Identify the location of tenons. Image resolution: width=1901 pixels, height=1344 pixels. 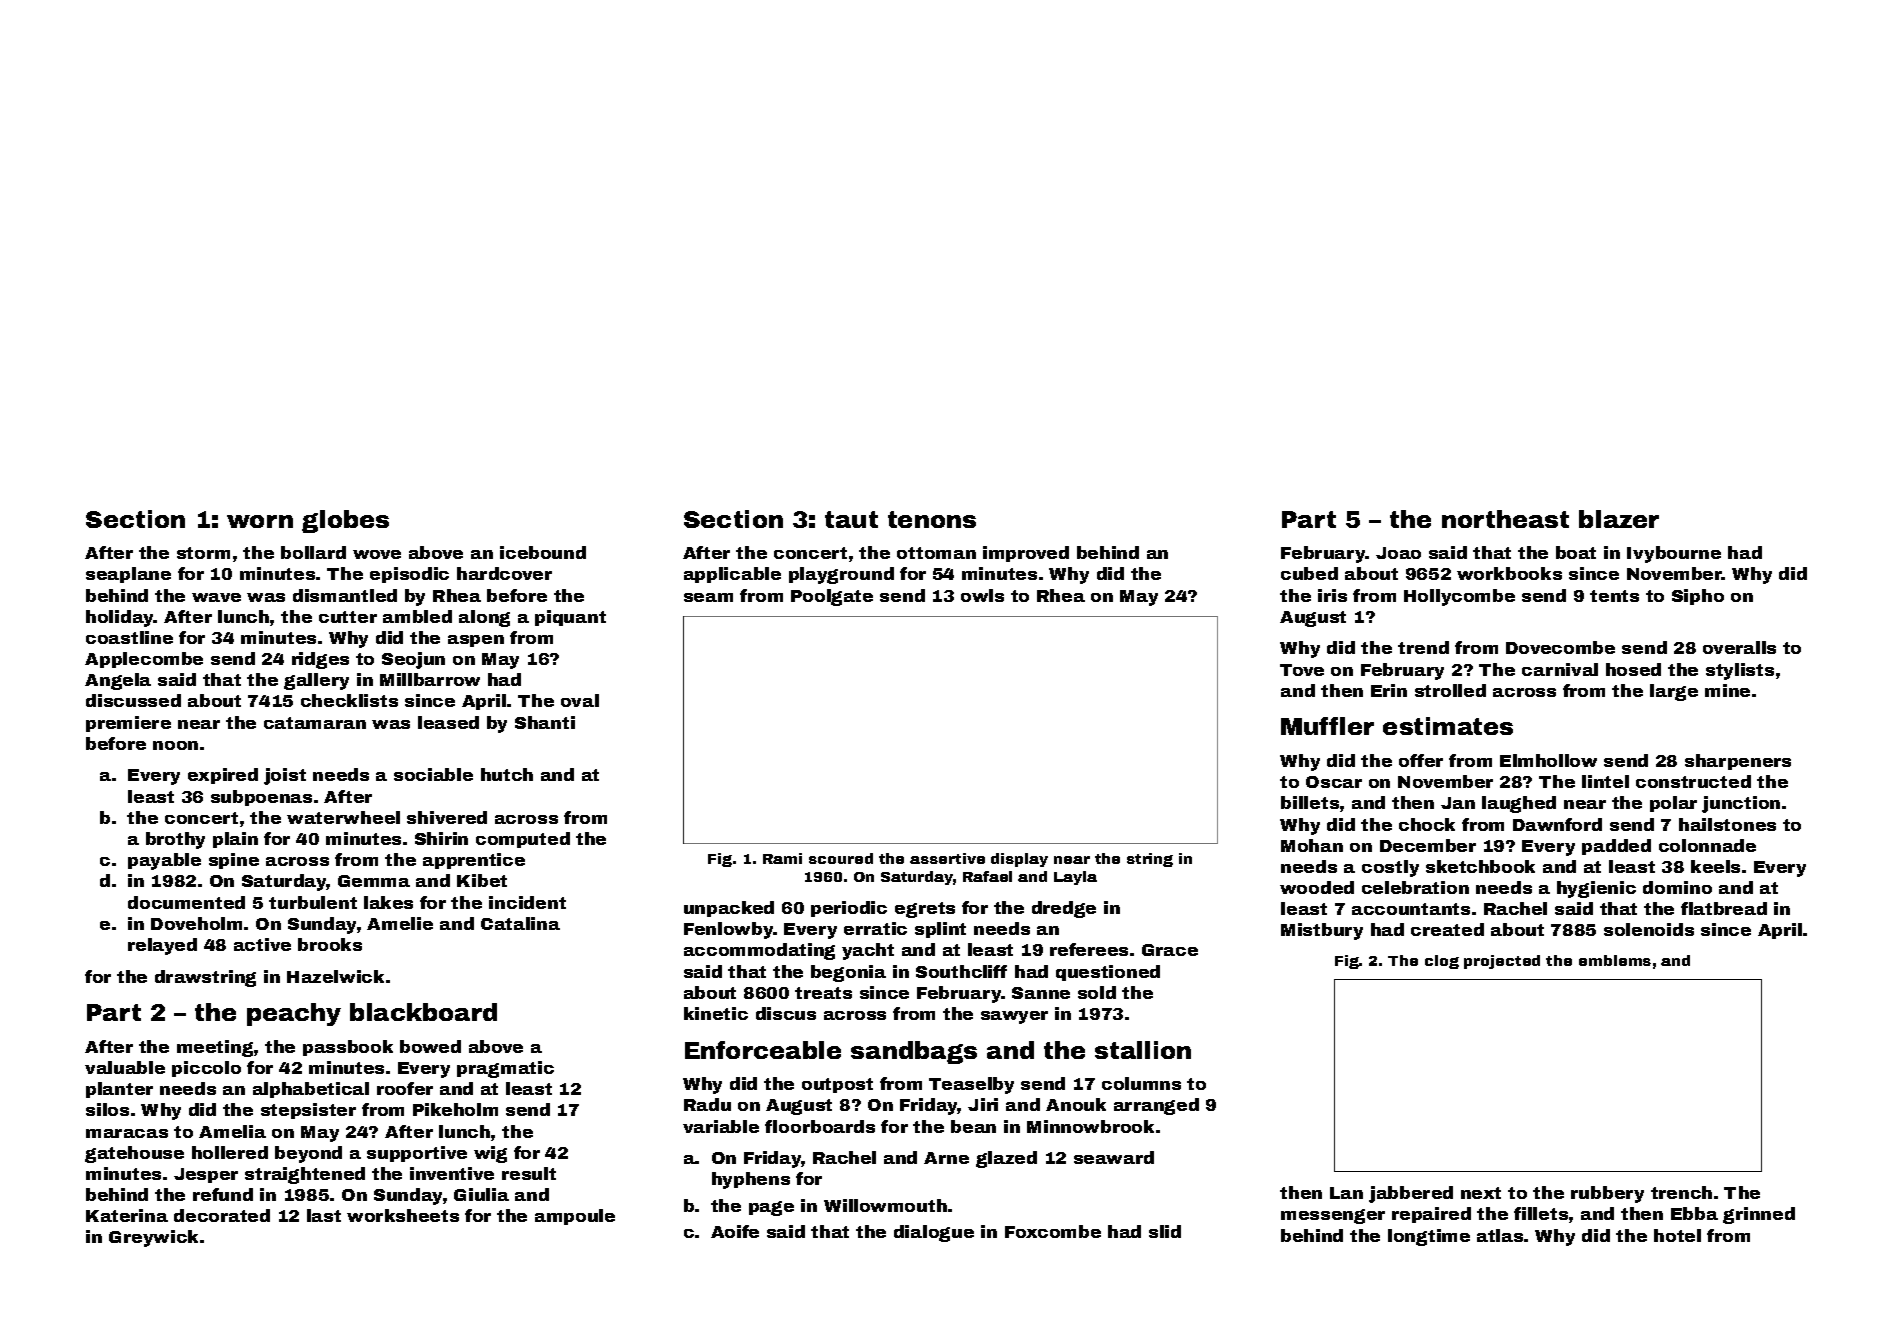
(932, 519).
